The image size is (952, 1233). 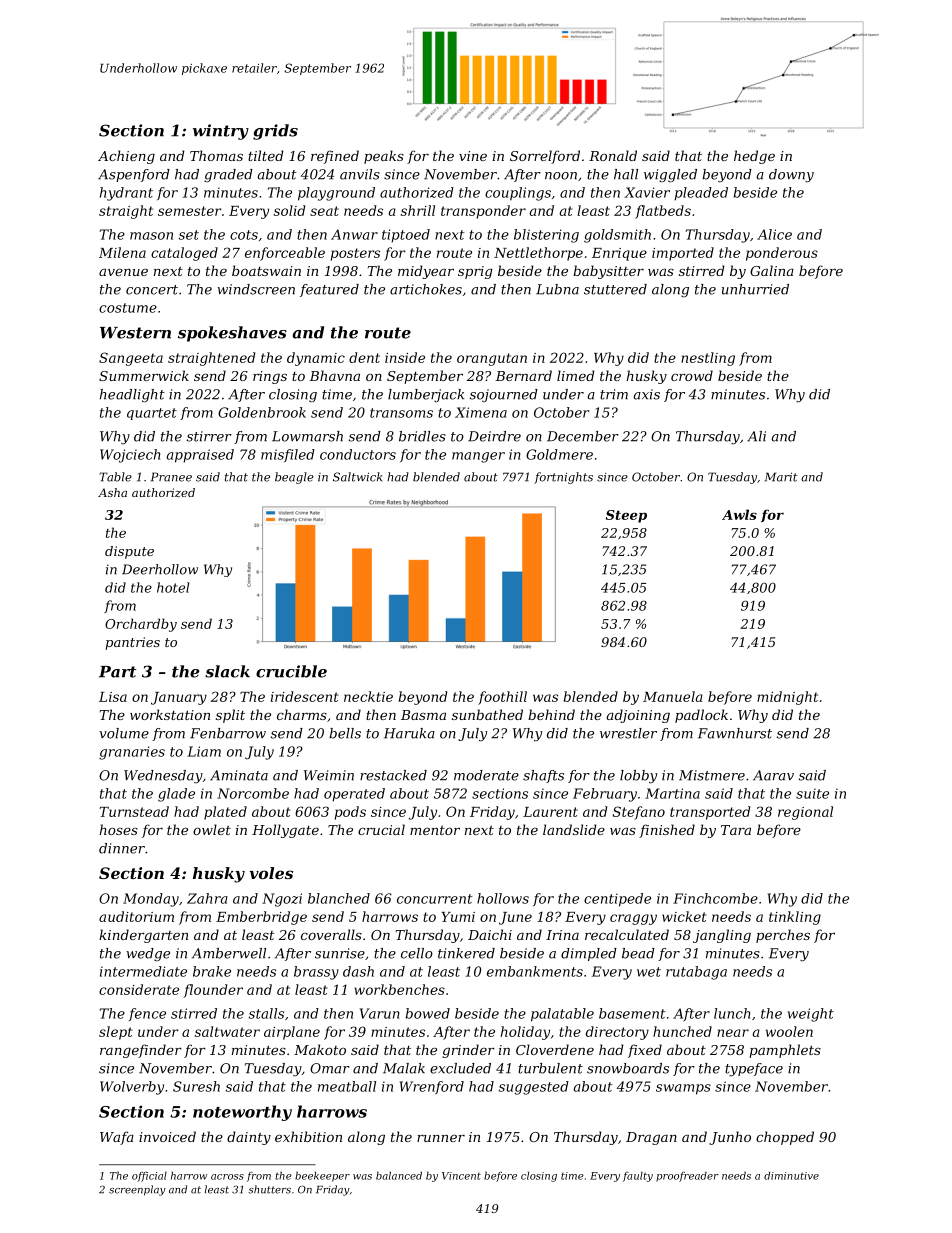 I want to click on Steep, so click(x=626, y=516).
